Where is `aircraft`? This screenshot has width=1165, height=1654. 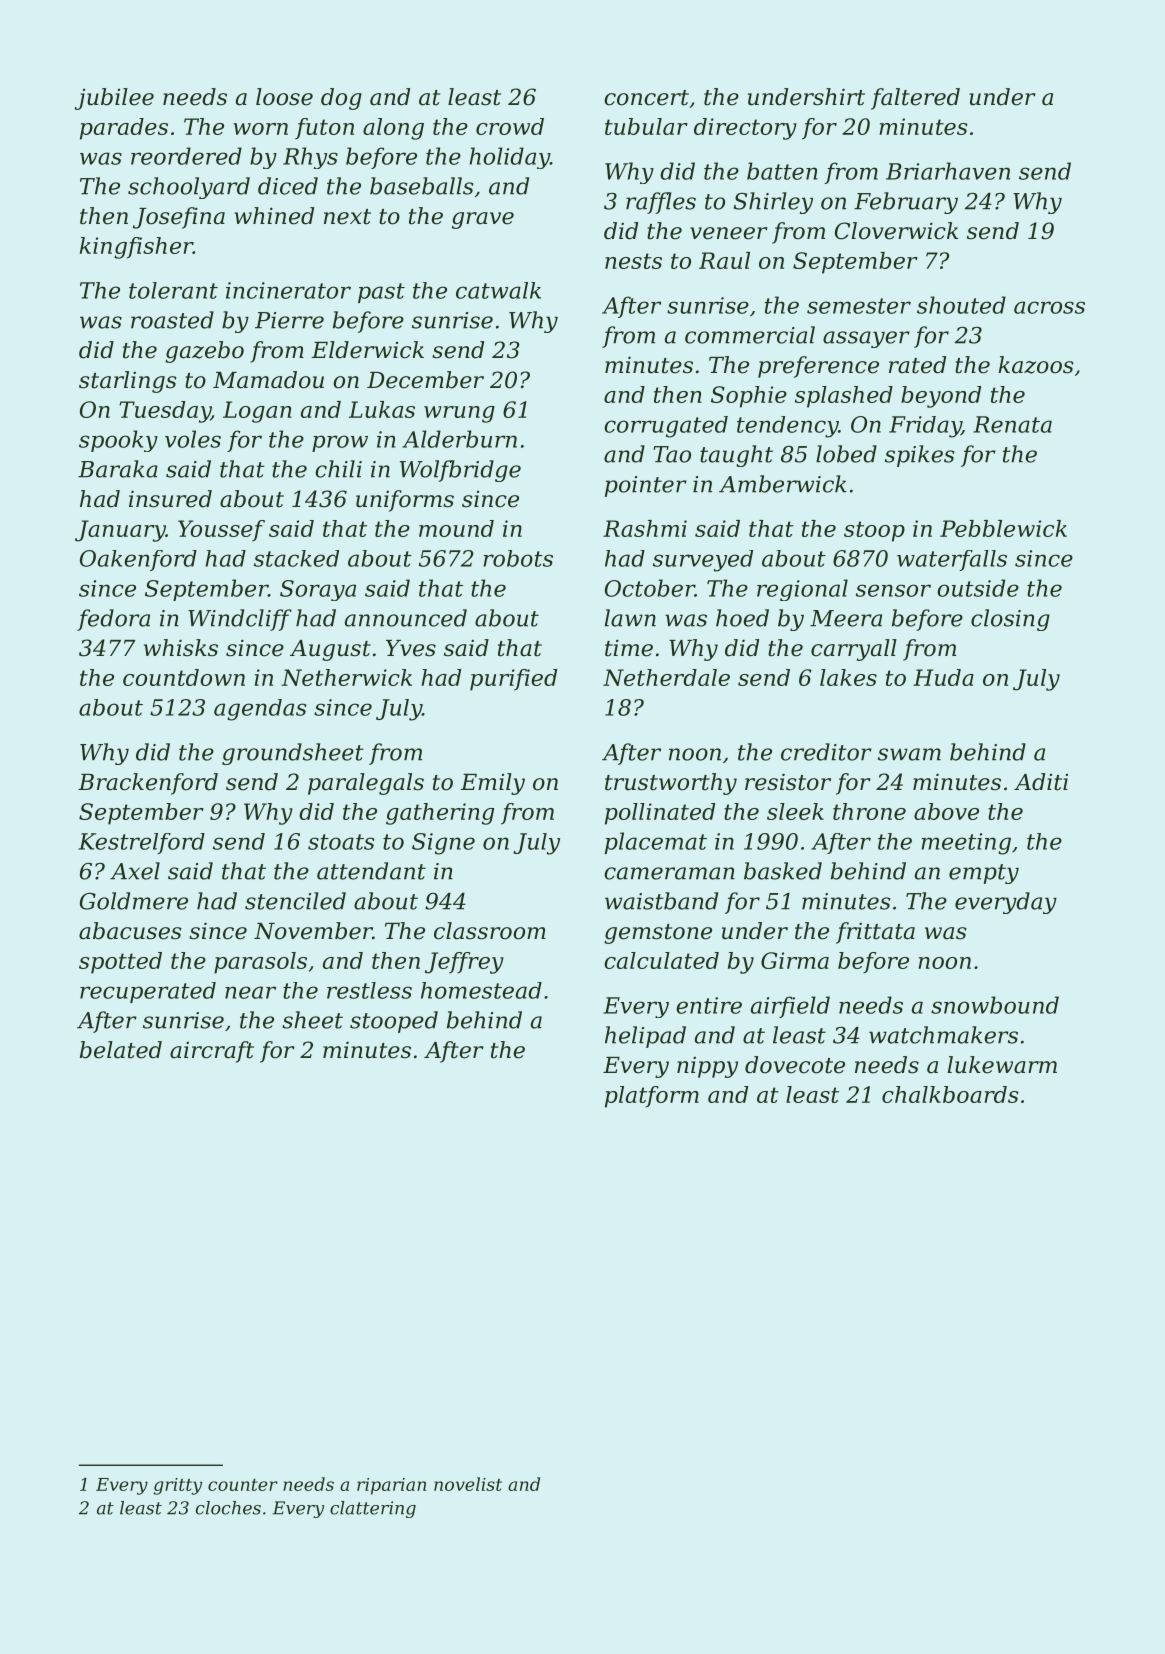 aircraft is located at coordinates (212, 1052).
